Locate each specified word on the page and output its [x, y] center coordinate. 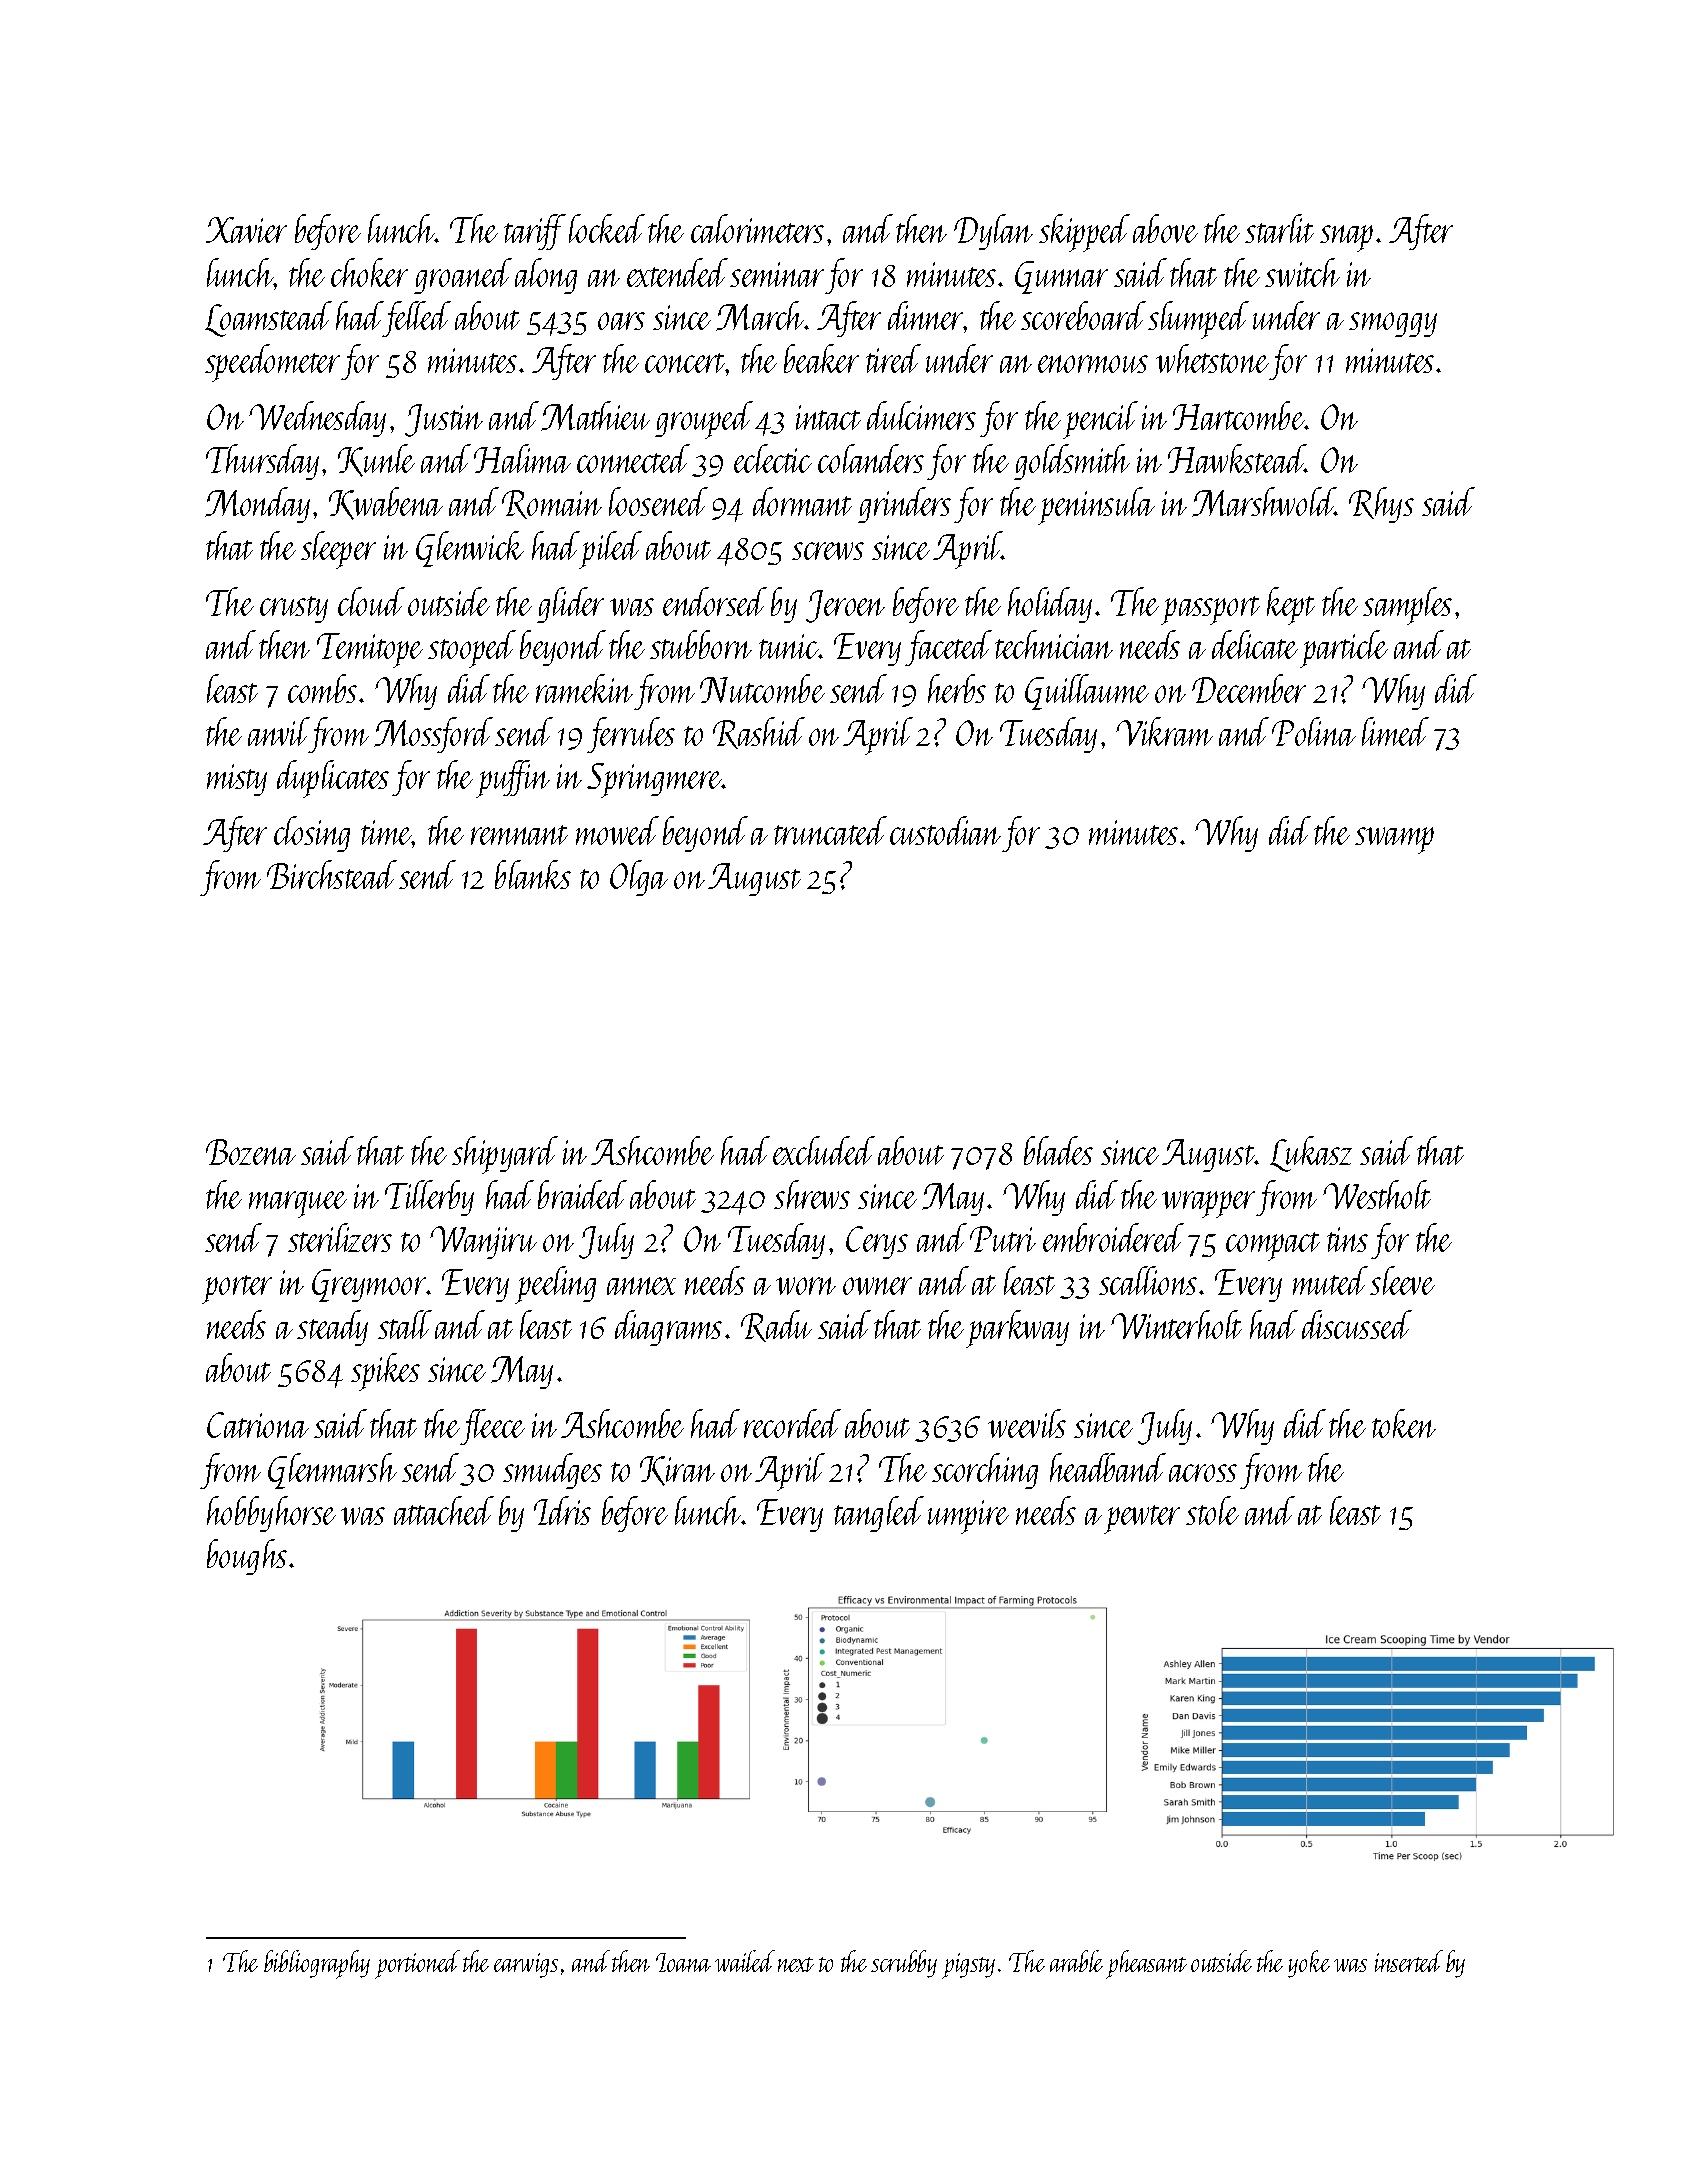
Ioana [683, 1962]
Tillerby [429, 1198]
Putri [1003, 1239]
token [1404, 1423]
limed [1395, 731]
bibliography [317, 1964]
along [546, 276]
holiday [1050, 605]
